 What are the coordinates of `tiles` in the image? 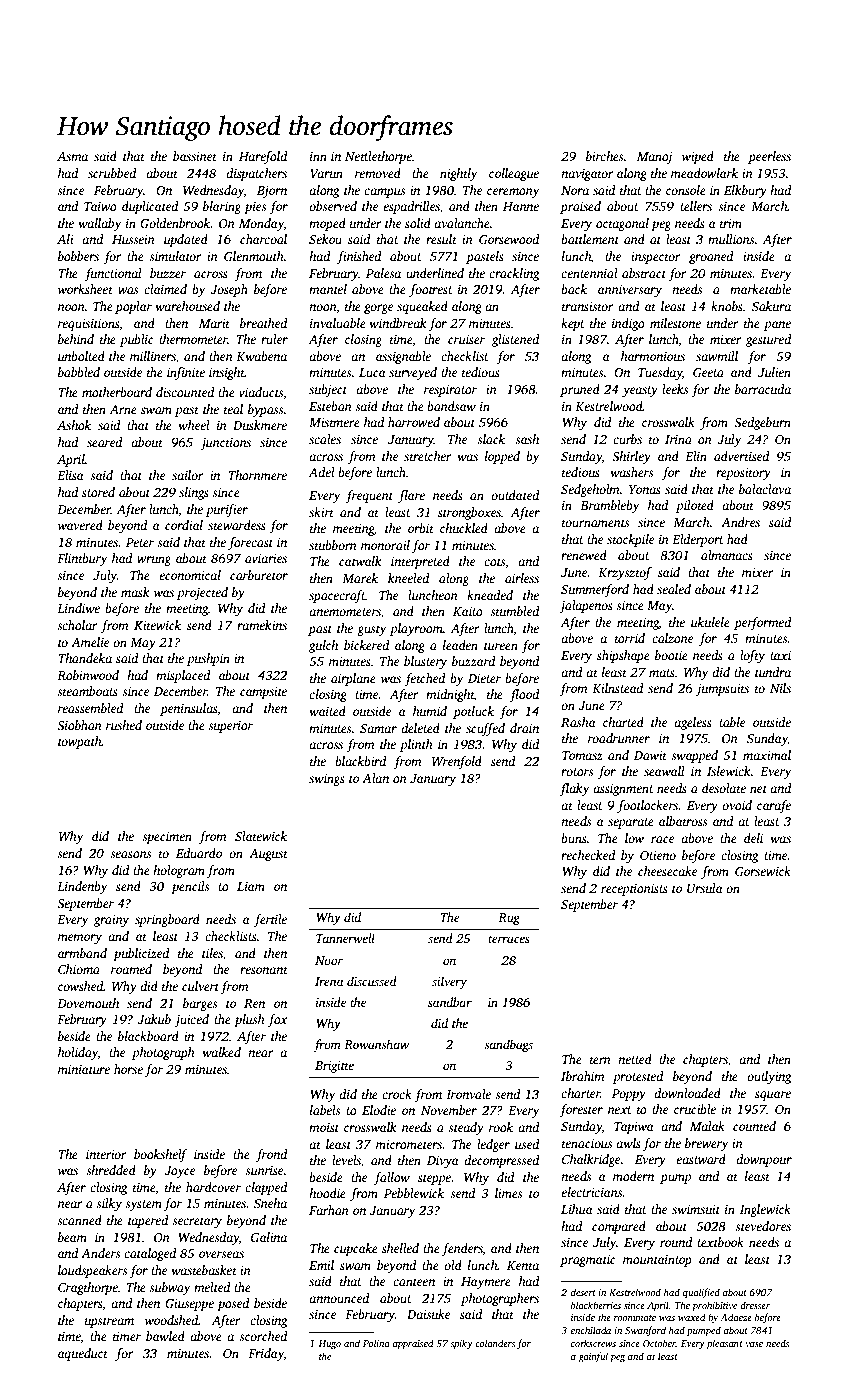 It's located at (212, 953).
